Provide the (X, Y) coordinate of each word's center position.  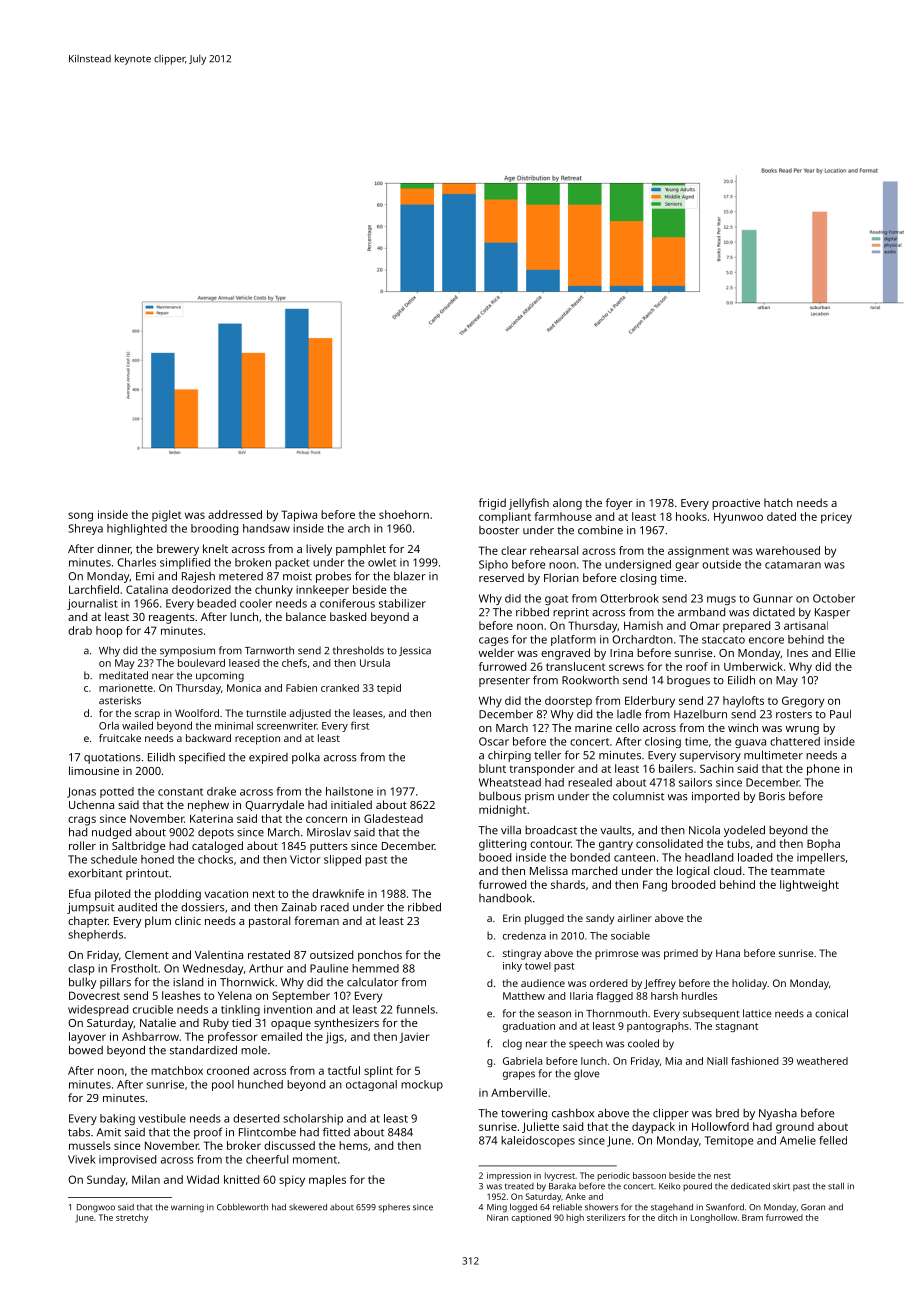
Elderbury (650, 702)
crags (82, 821)
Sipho (493, 565)
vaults (615, 830)
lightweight (809, 886)
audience (543, 983)
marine (593, 728)
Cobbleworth (242, 1207)
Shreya (85, 529)
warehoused (788, 550)
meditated (123, 675)
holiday (749, 984)
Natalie (158, 1022)
